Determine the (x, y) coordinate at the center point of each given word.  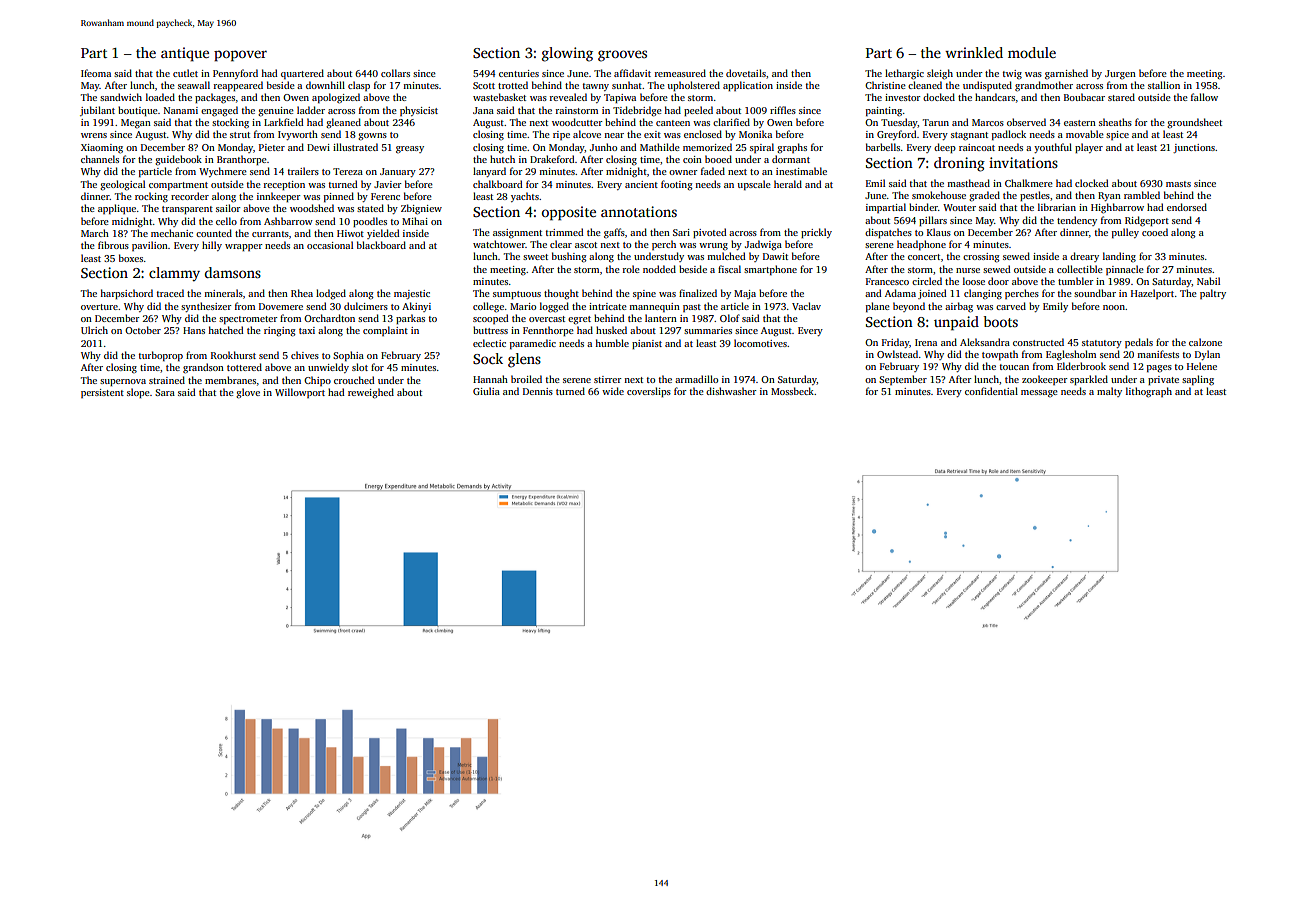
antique (185, 54)
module (1032, 52)
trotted (513, 85)
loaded (160, 97)
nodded (659, 269)
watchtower (499, 244)
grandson (203, 368)
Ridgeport (1147, 221)
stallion (1164, 85)
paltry (1213, 294)
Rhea (302, 293)
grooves (622, 56)
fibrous (113, 245)
